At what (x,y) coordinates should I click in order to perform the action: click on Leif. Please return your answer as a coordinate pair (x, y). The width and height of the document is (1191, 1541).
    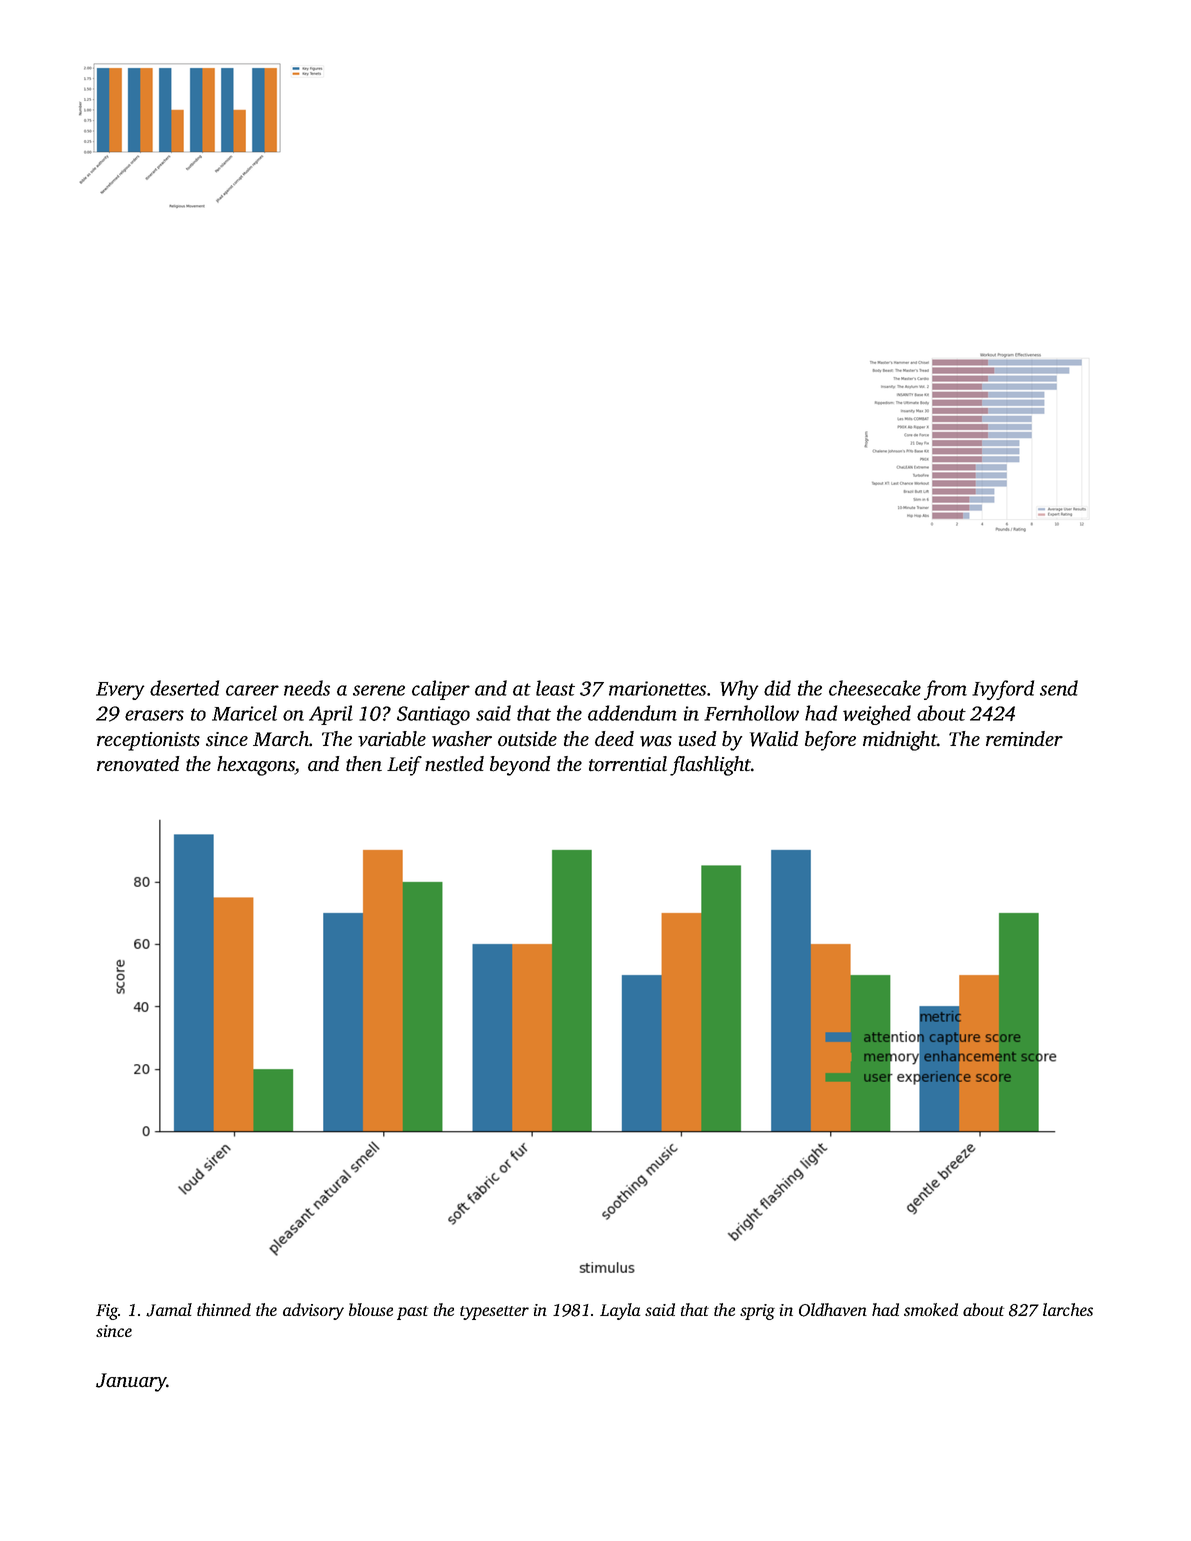
    Looking at the image, I should click on (404, 766).
